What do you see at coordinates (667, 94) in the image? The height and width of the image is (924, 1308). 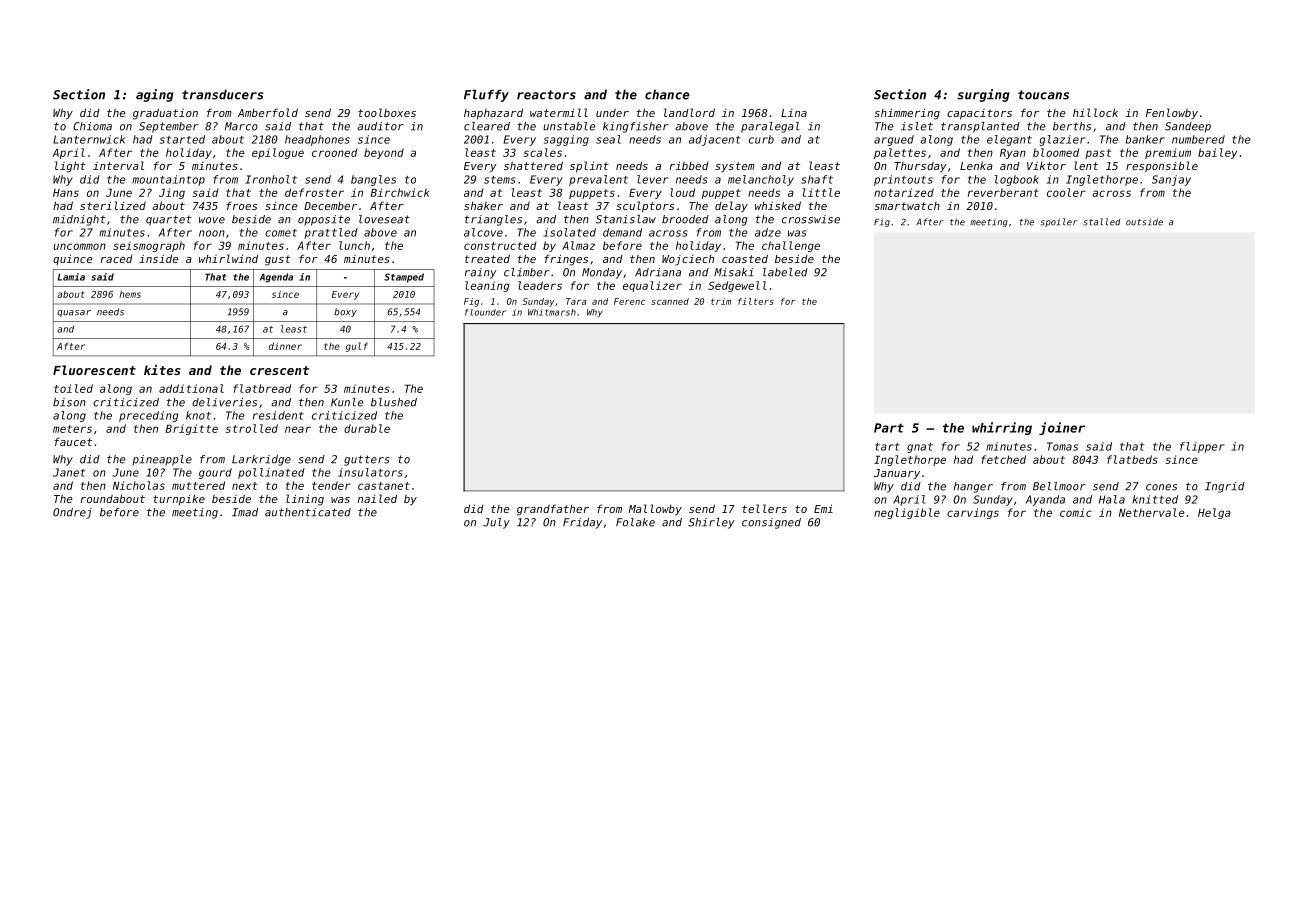 I see `chance` at bounding box center [667, 94].
